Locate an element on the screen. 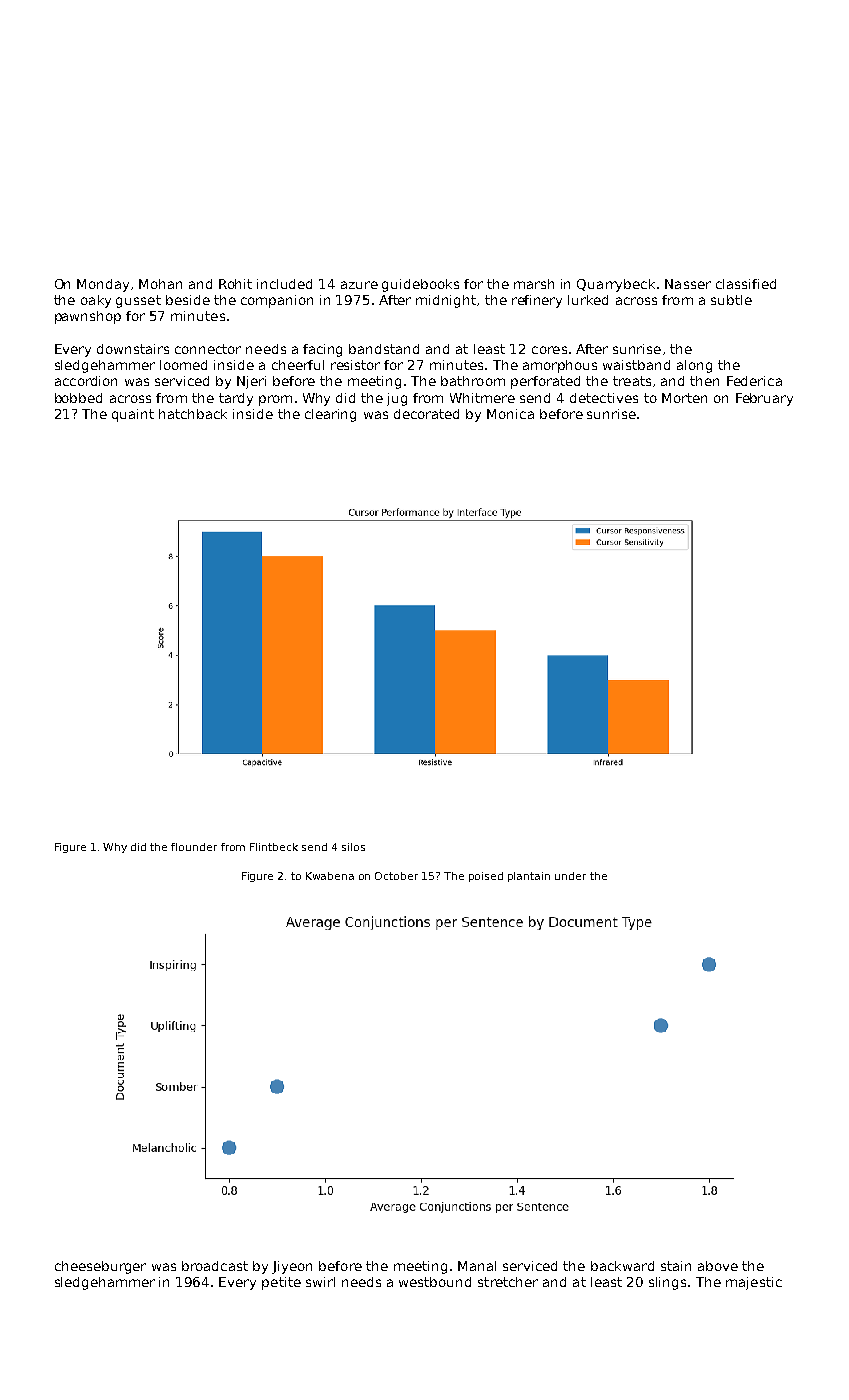  Flintbeck is located at coordinates (274, 847).
